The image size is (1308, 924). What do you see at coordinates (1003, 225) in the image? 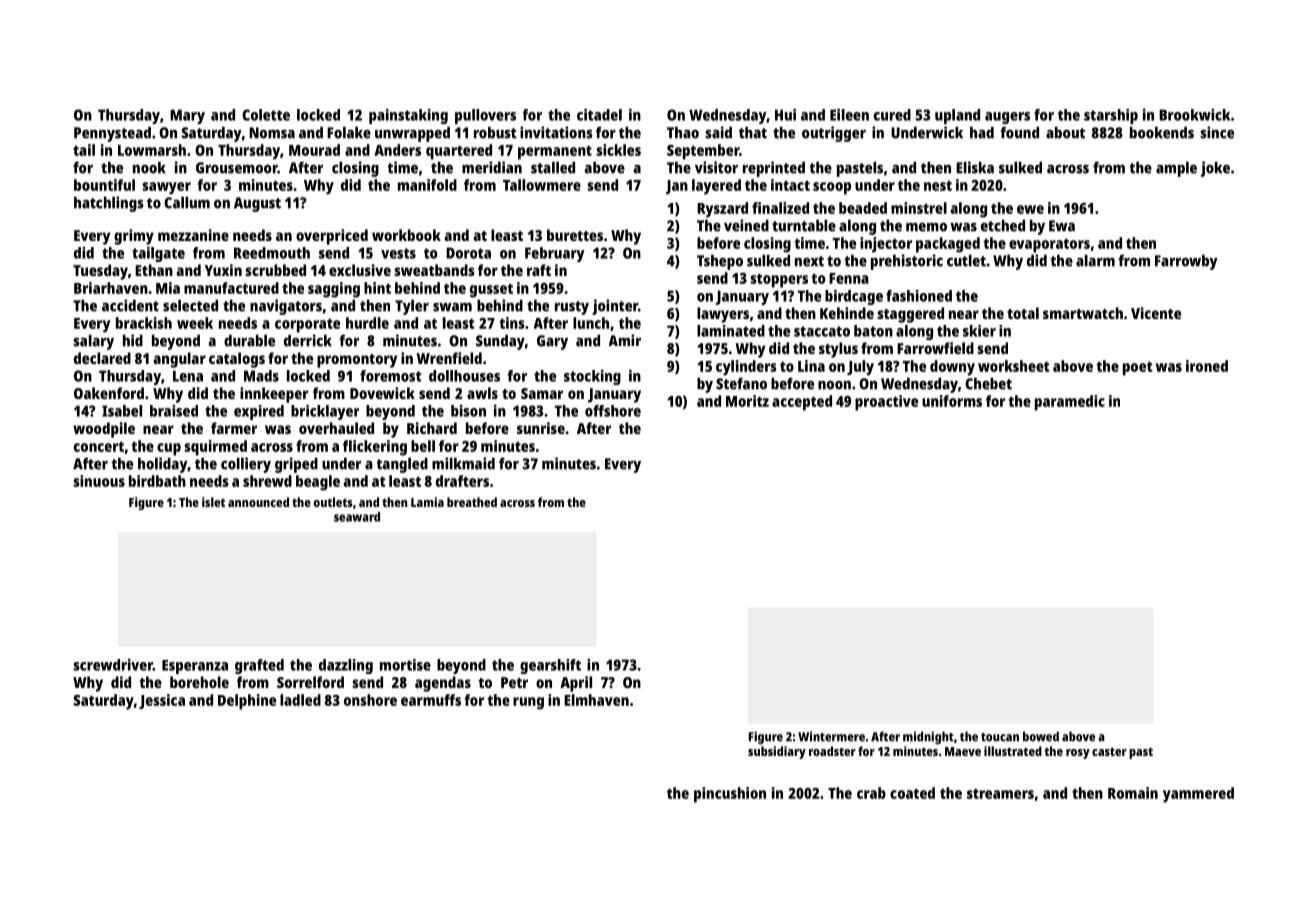
I see `etched` at bounding box center [1003, 225].
